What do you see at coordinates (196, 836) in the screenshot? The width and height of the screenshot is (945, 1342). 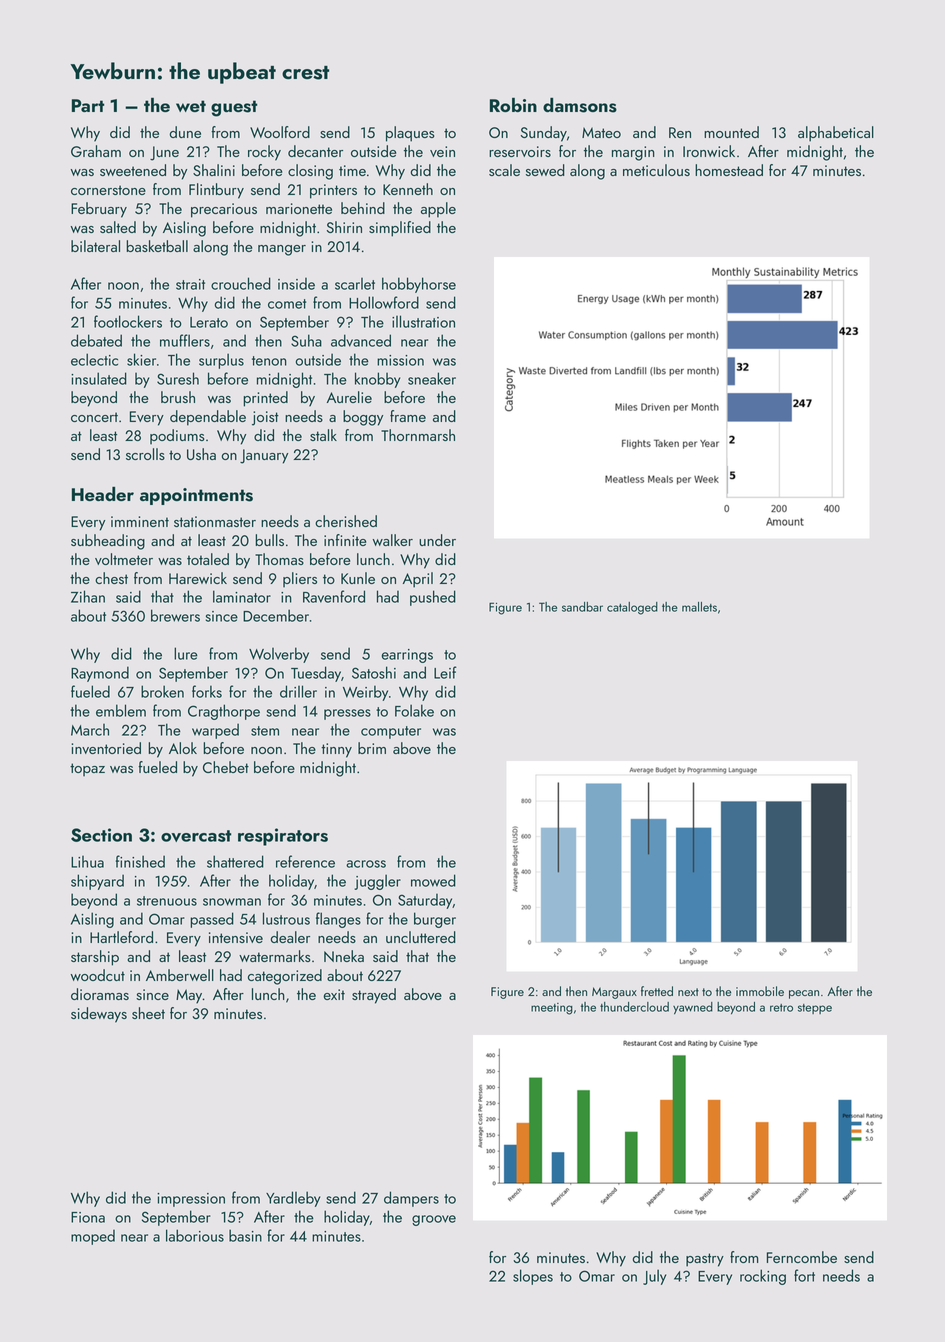 I see `overcast` at bounding box center [196, 836].
